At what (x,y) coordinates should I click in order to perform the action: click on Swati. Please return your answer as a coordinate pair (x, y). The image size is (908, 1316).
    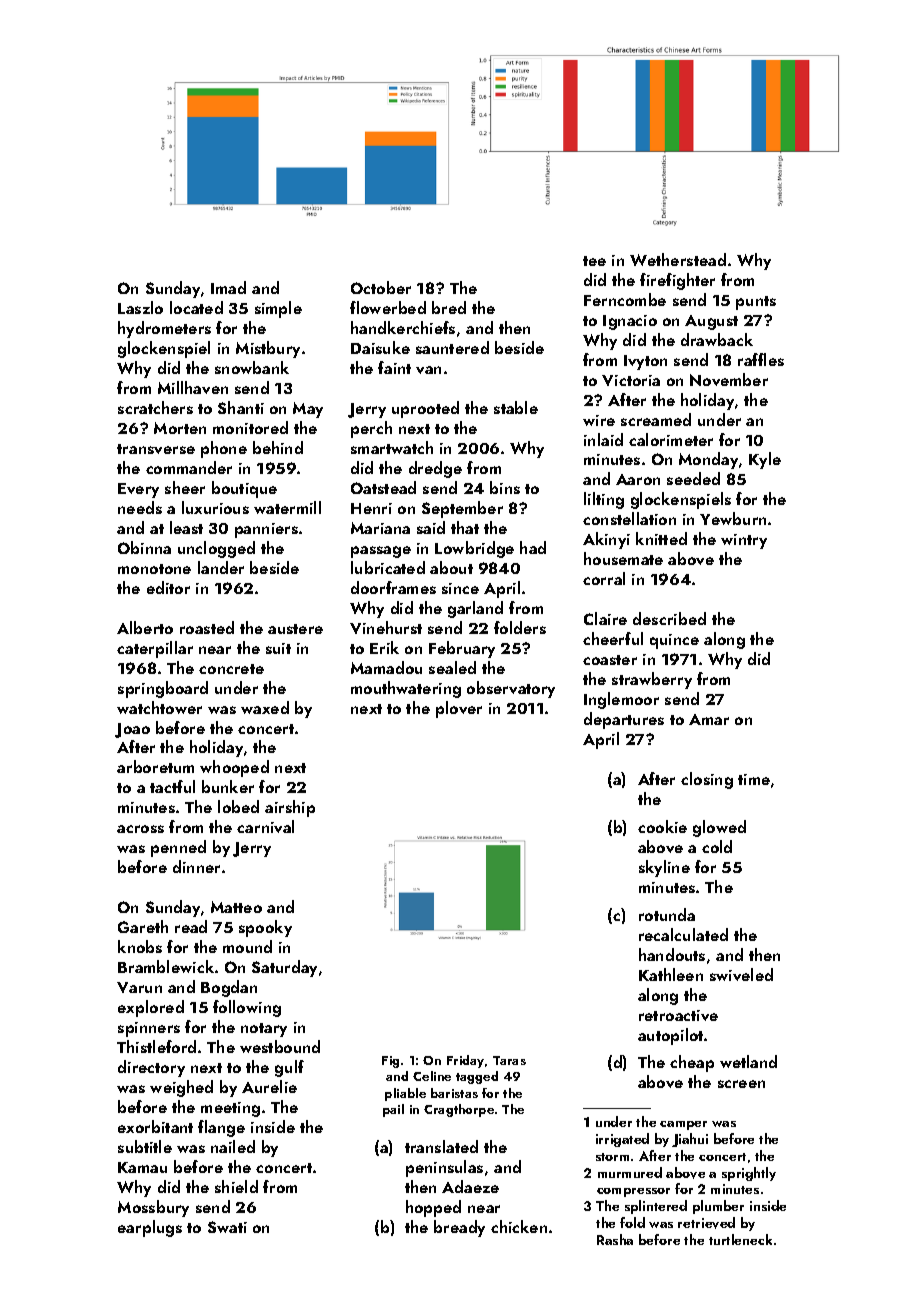
    Looking at the image, I should click on (227, 1227).
